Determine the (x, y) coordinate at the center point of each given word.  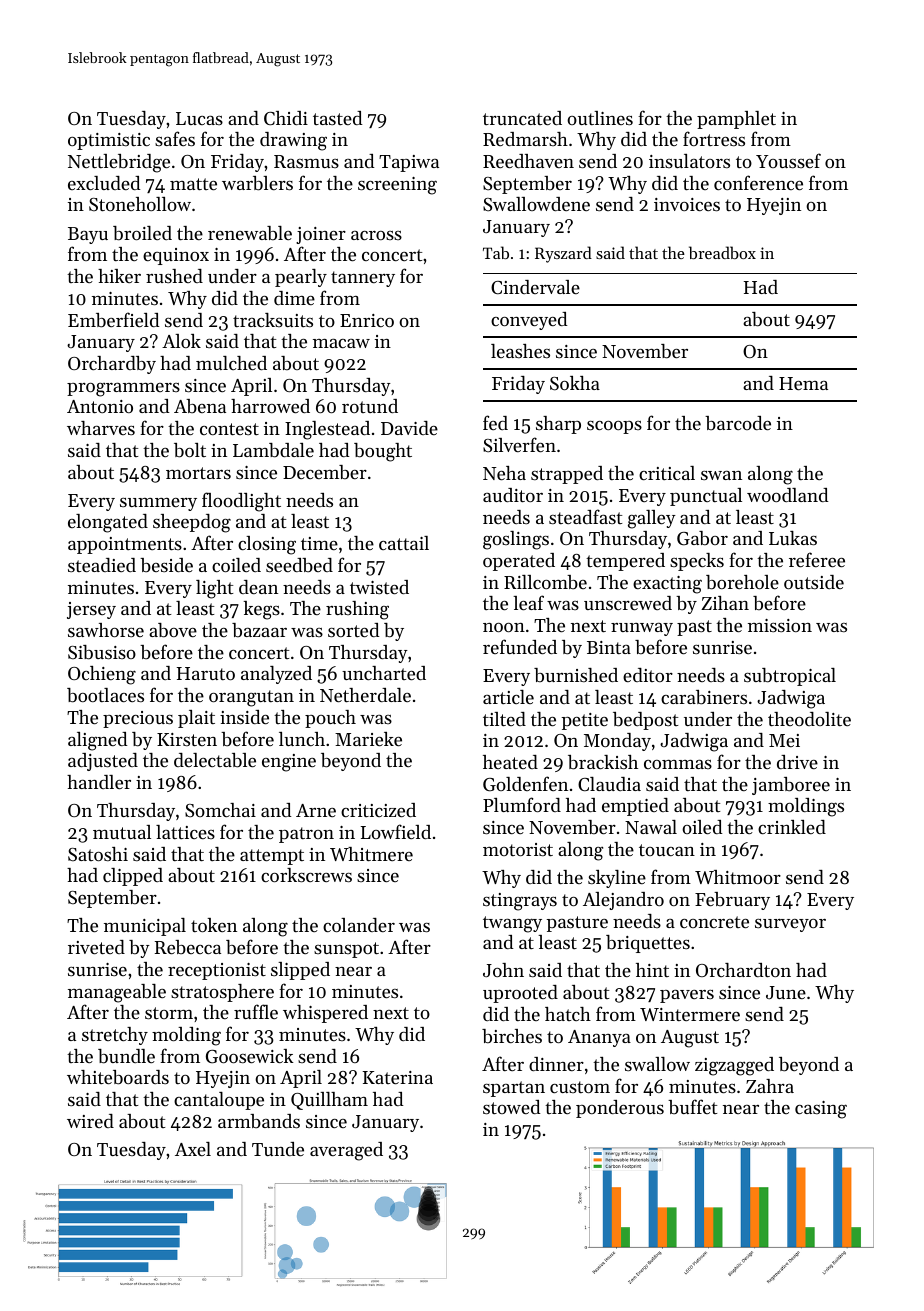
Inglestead (327, 430)
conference (758, 182)
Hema (803, 383)
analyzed (276, 675)
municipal (145, 927)
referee (817, 559)
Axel (193, 1149)
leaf (528, 602)
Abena (200, 406)
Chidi (286, 118)
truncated (522, 118)
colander (359, 925)
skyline (617, 879)
